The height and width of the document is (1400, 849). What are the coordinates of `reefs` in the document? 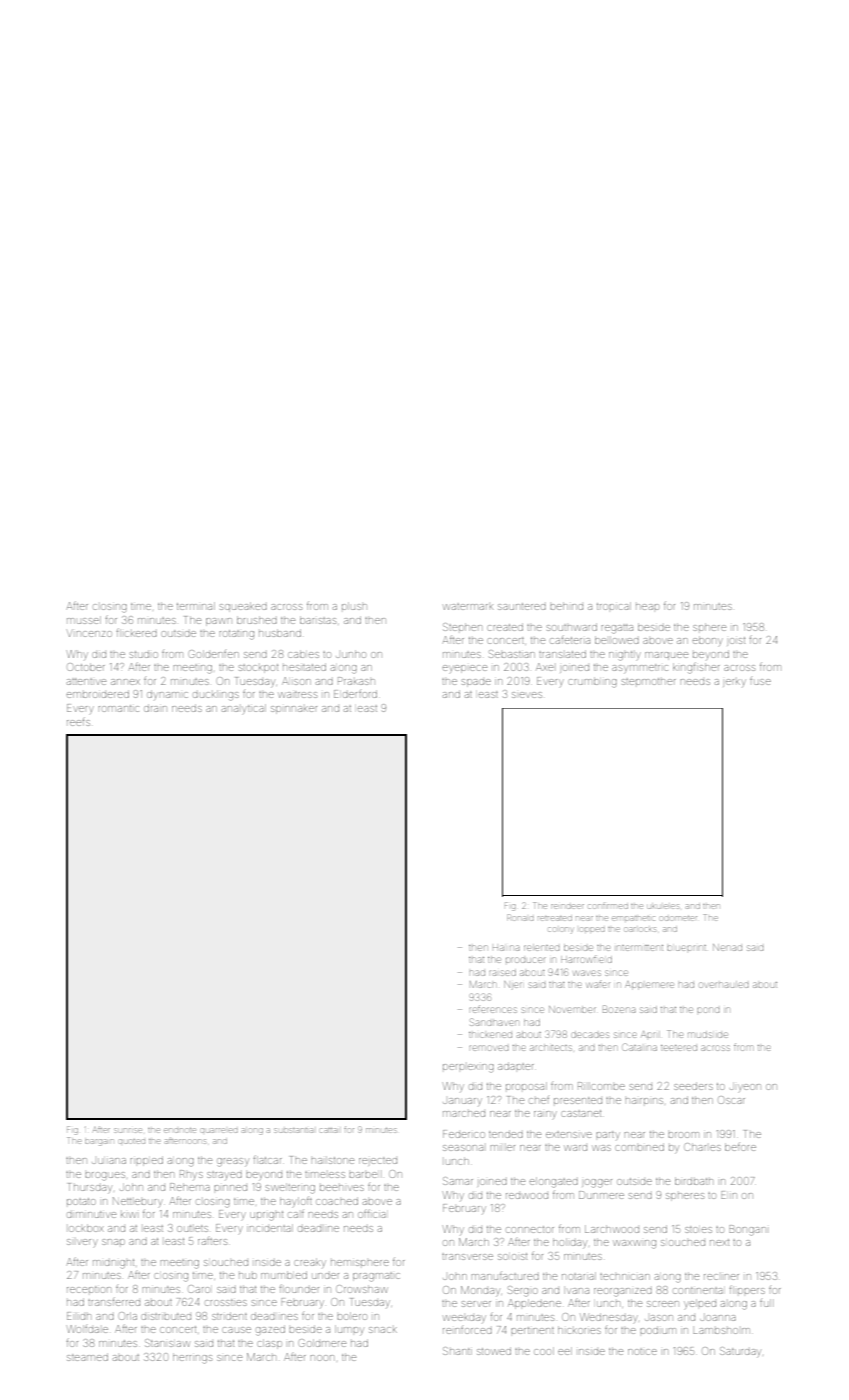 It's located at (78, 722).
